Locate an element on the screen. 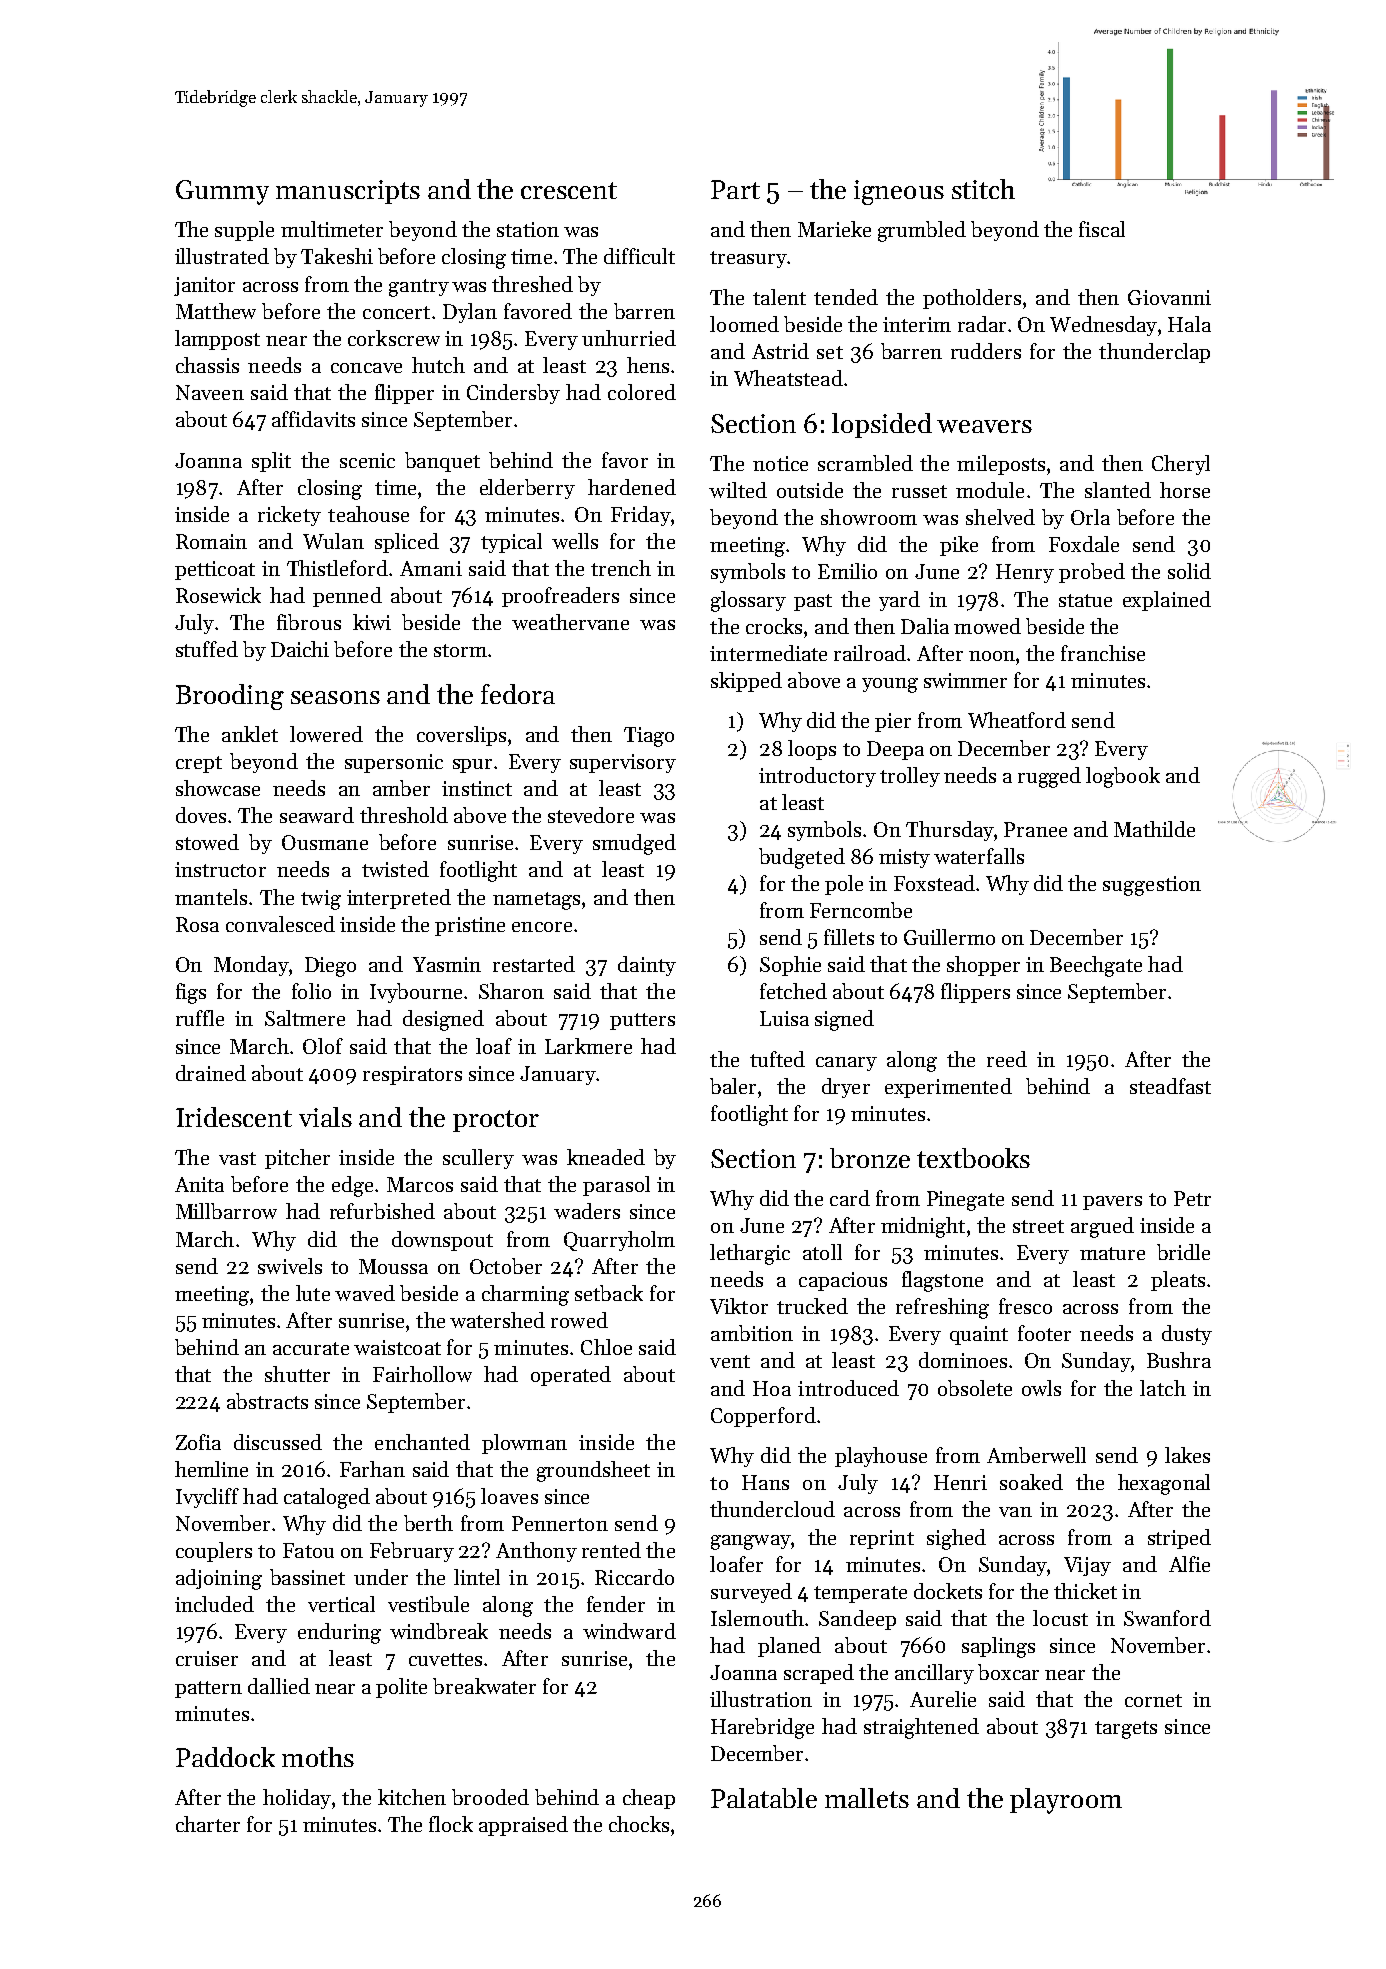  Rosewick is located at coordinates (218, 595).
